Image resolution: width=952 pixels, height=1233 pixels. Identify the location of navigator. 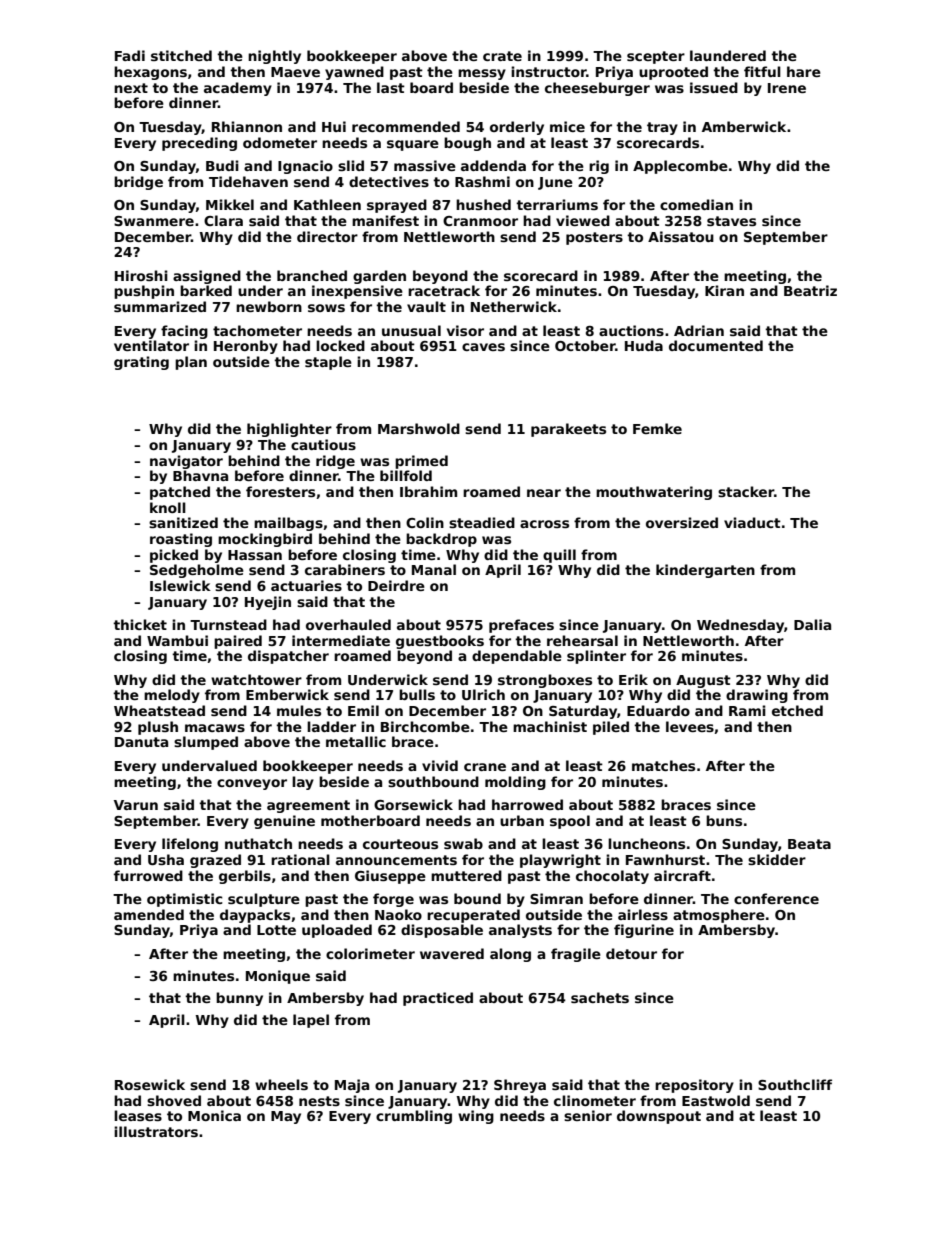
(186, 462).
